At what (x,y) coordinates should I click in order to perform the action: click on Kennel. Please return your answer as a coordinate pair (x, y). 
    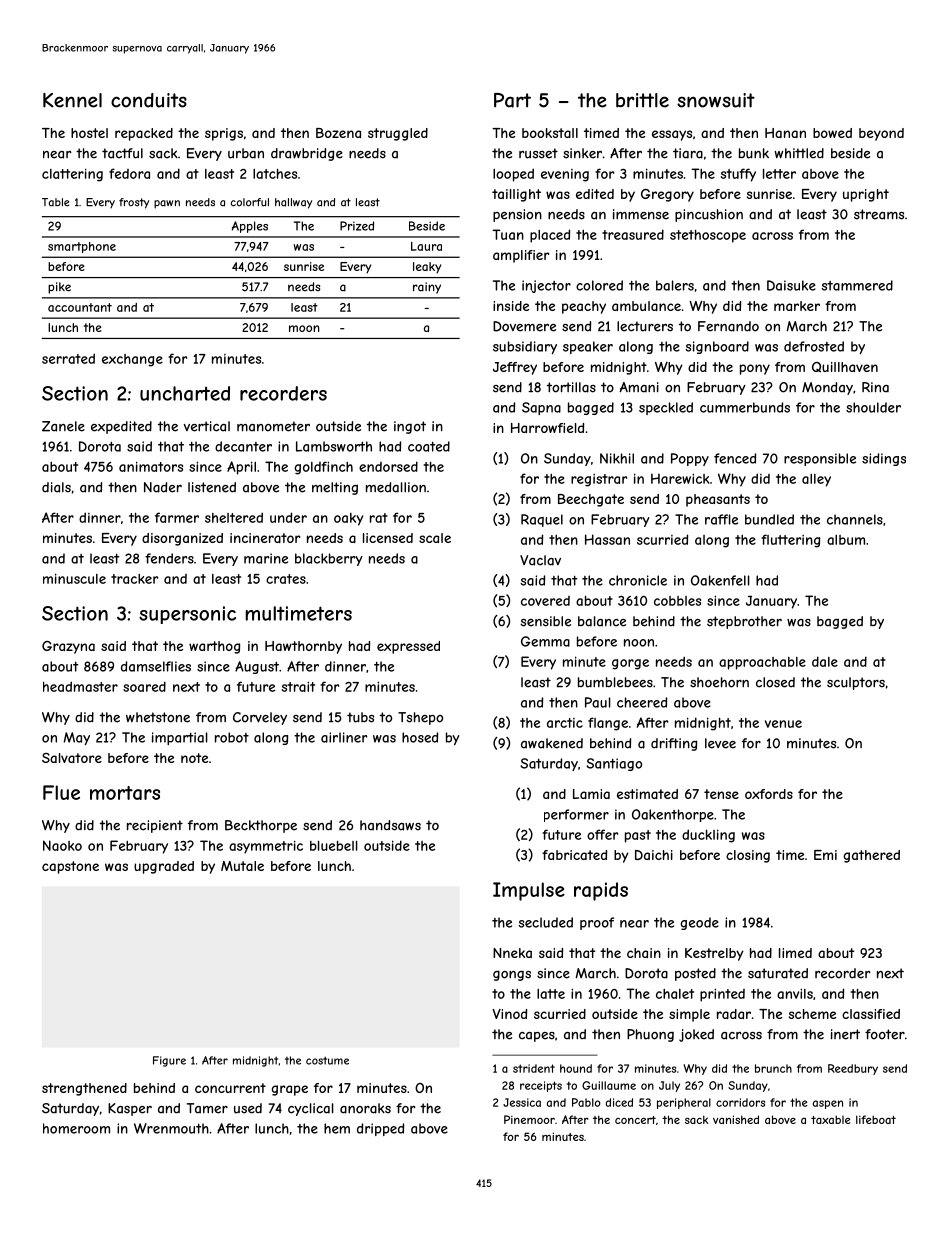
    Looking at the image, I should click on (72, 100).
